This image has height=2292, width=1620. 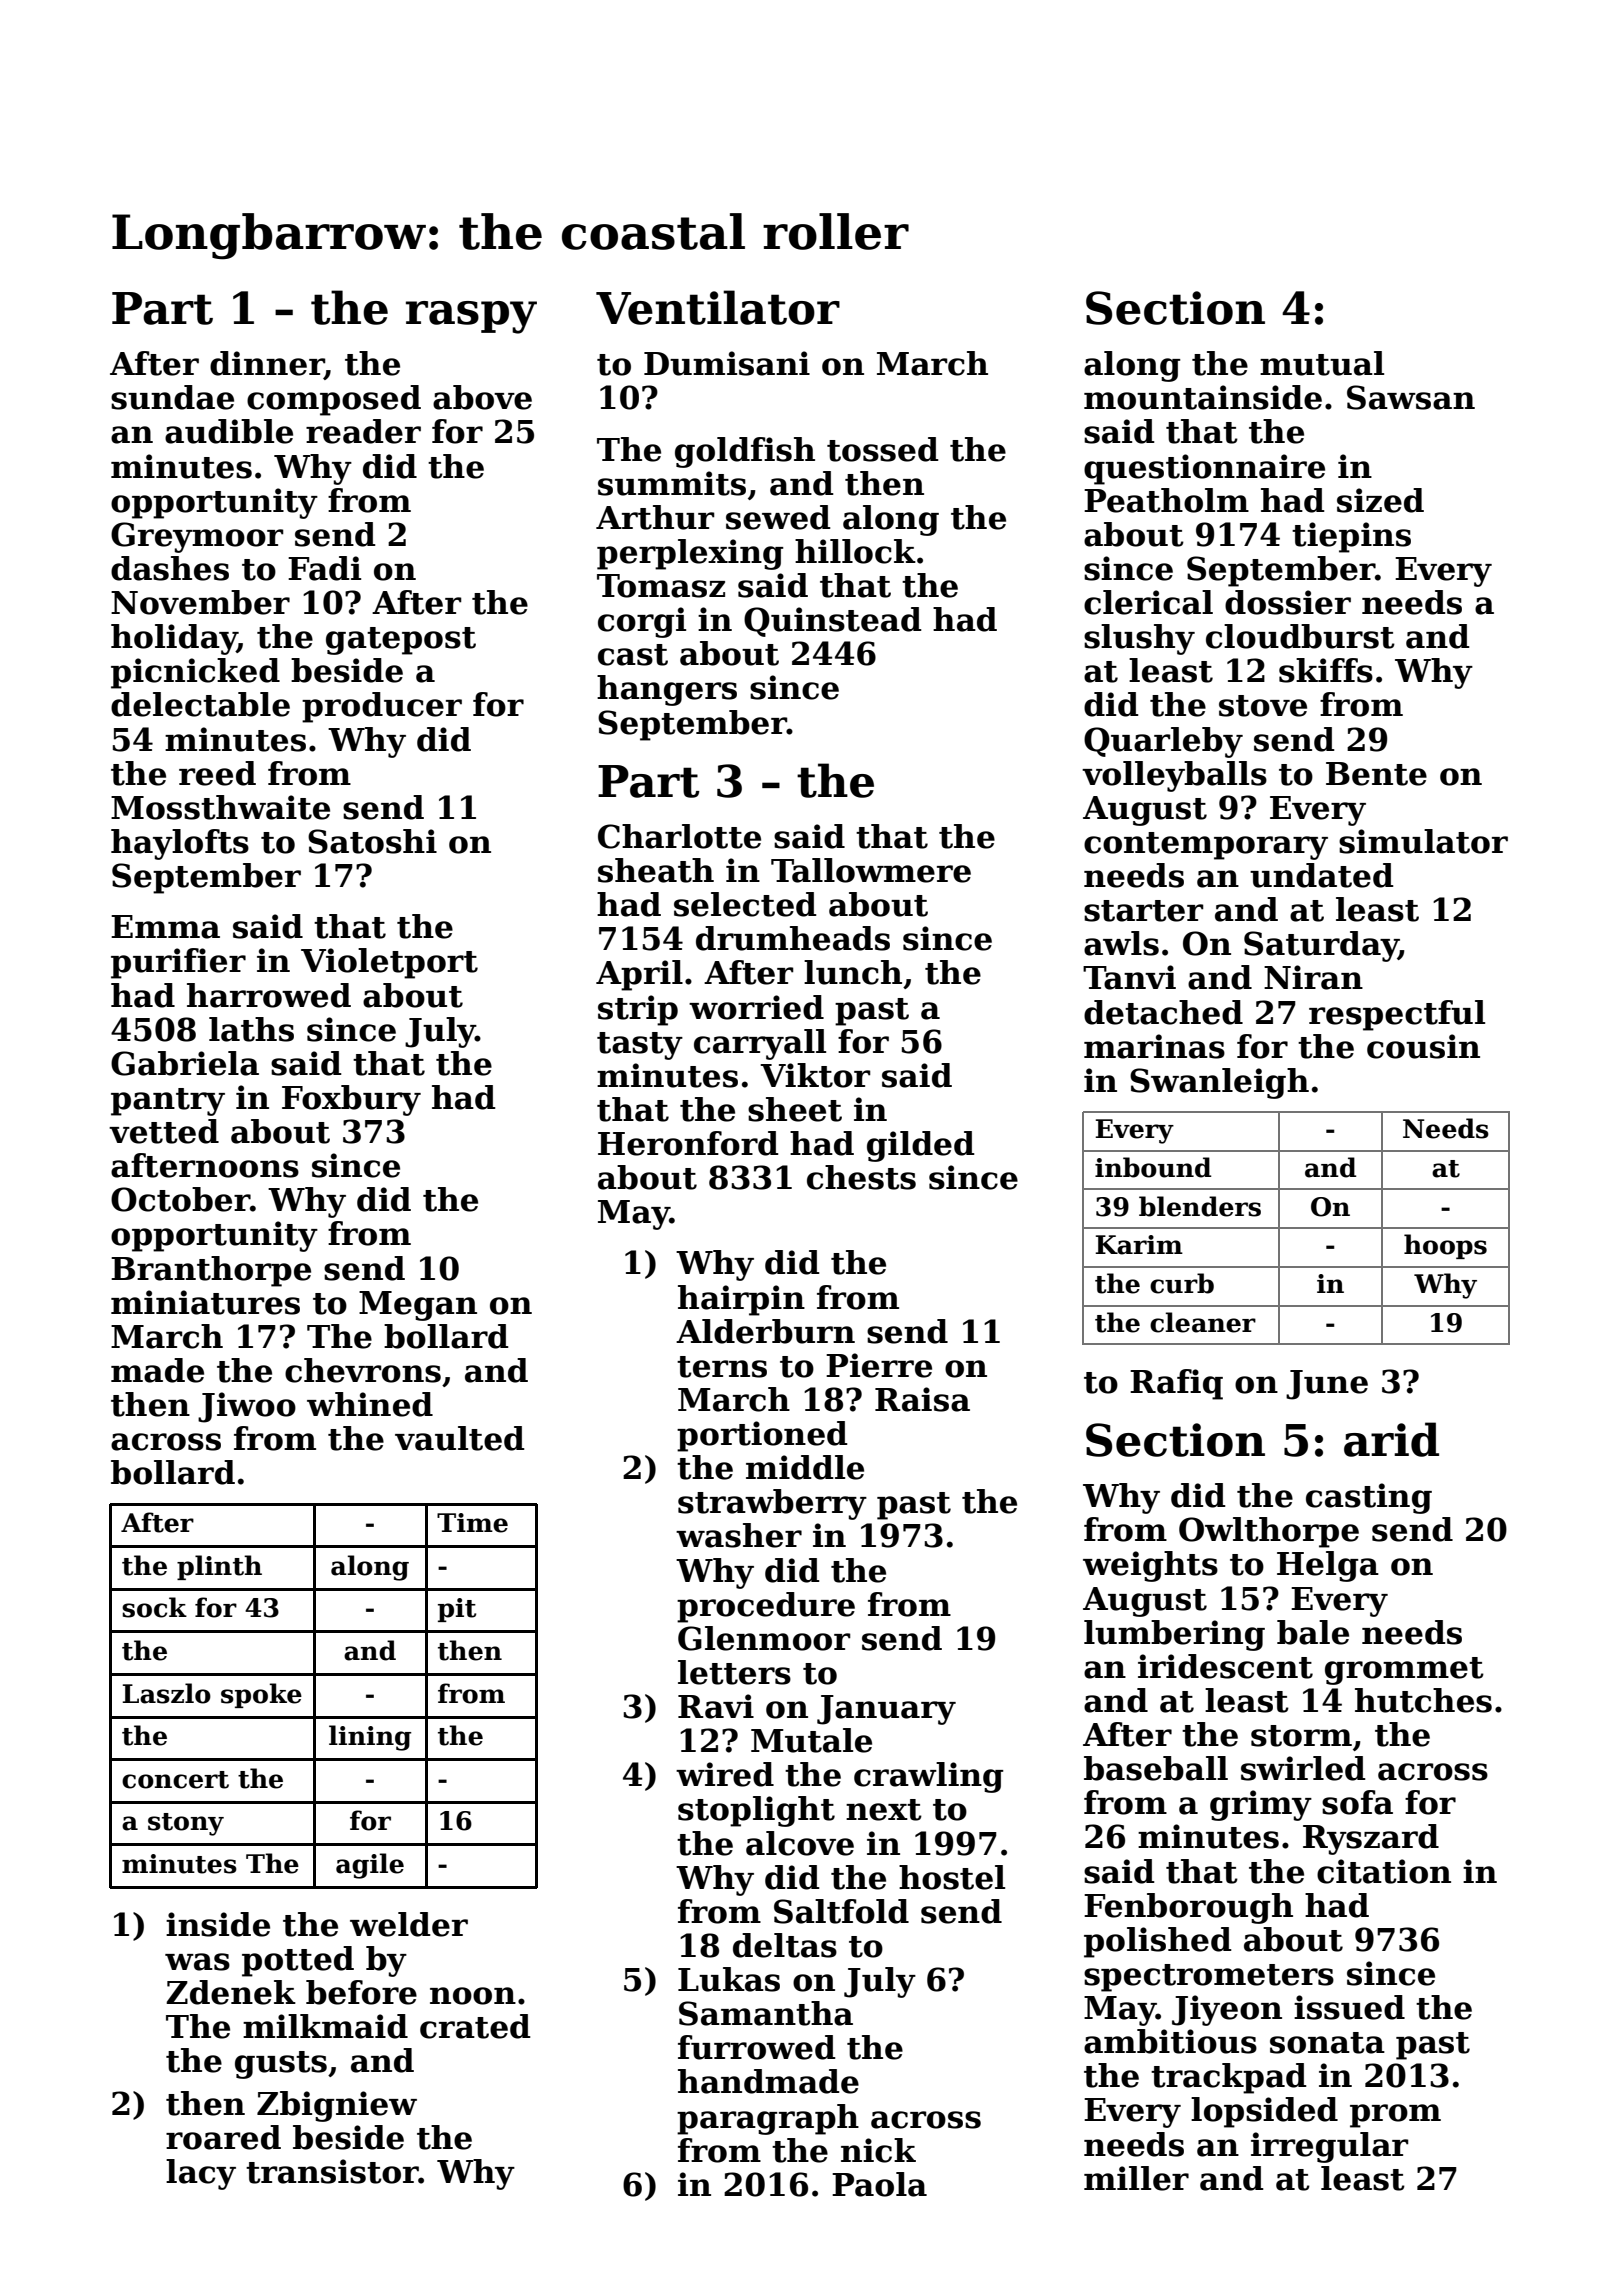 What do you see at coordinates (766, 2013) in the image?
I see `Samantha` at bounding box center [766, 2013].
